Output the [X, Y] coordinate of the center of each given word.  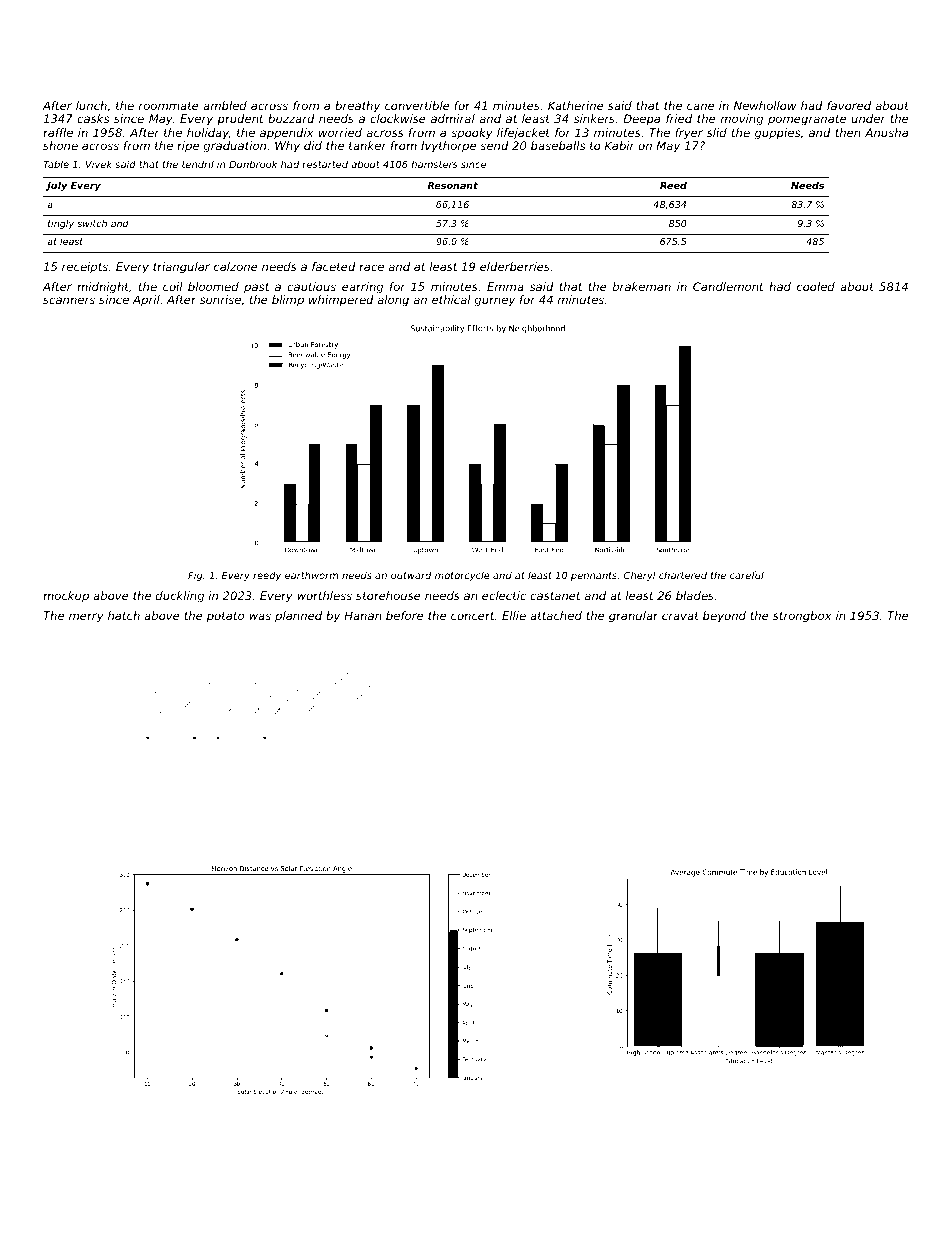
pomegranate [807, 120]
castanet [555, 596]
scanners [69, 300]
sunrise [220, 299]
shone [60, 145]
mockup [66, 597]
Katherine [576, 105]
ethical [451, 299]
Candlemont [728, 286]
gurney [495, 302]
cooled [816, 286]
